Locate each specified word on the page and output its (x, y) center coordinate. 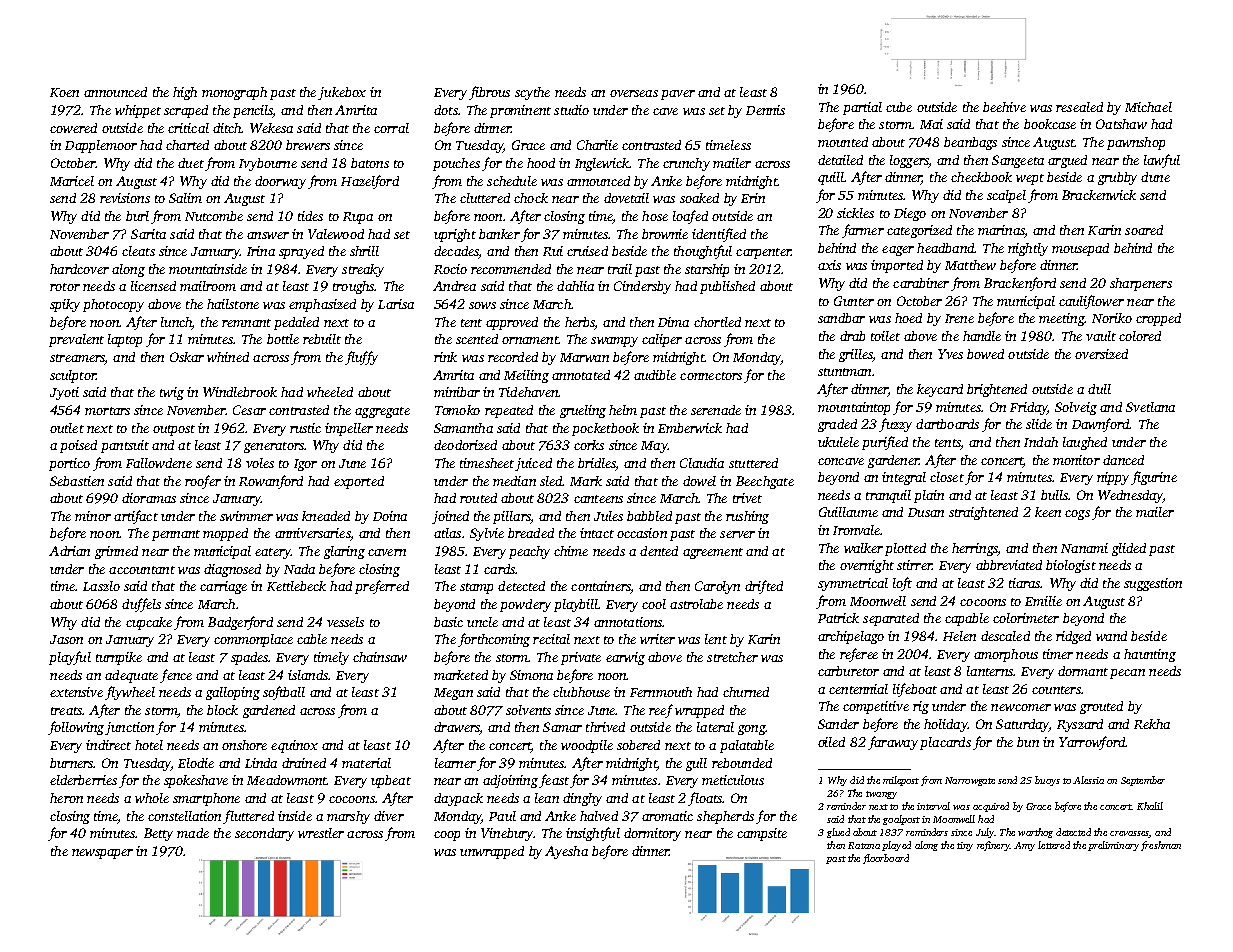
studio (571, 110)
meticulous (733, 780)
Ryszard (1080, 725)
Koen (64, 92)
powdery (525, 605)
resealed (1079, 107)
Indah (1041, 442)
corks (589, 445)
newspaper (102, 854)
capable (967, 619)
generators (274, 447)
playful (70, 658)
